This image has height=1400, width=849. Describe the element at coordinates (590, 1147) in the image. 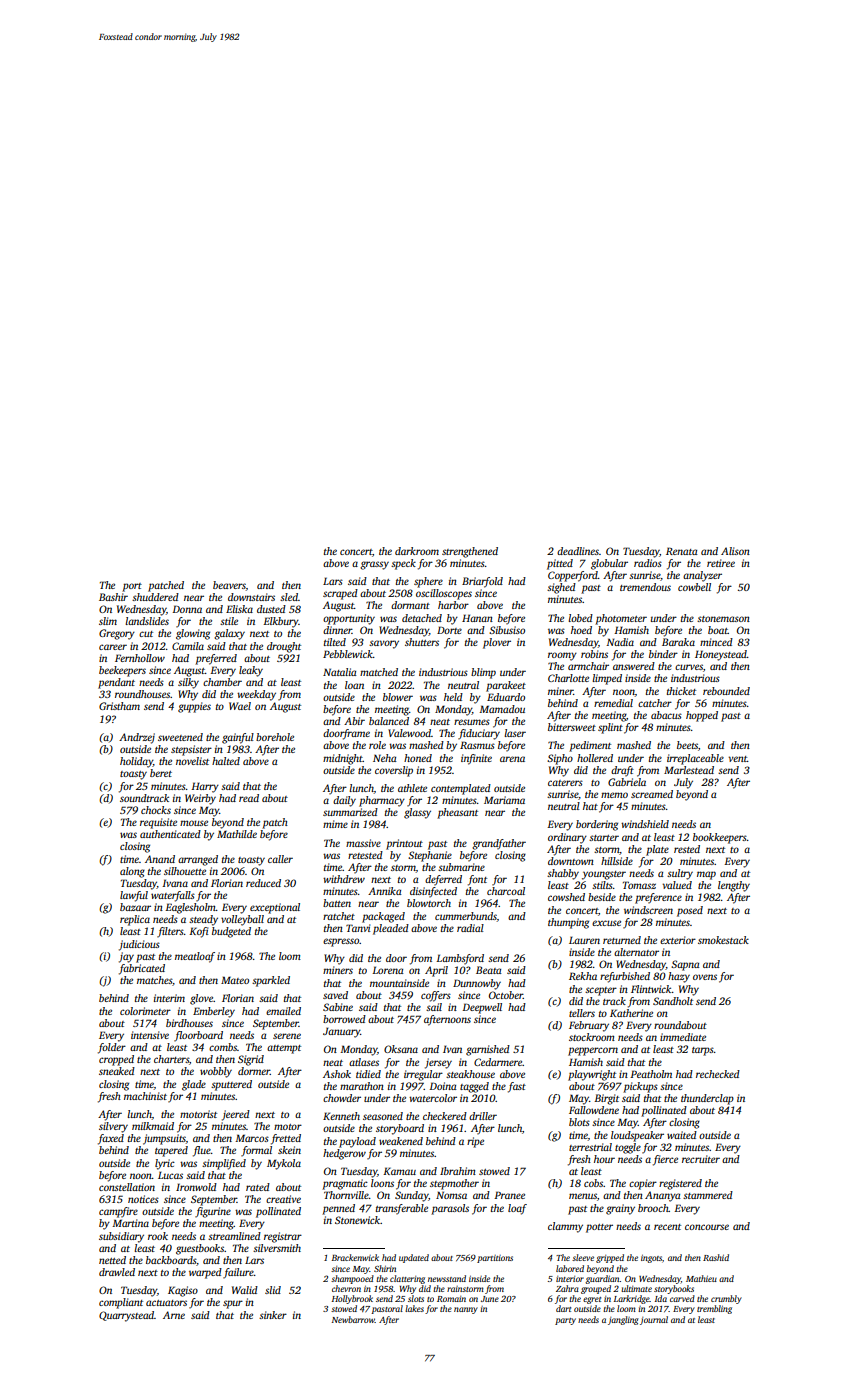

I see `terrestrial` at that location.
